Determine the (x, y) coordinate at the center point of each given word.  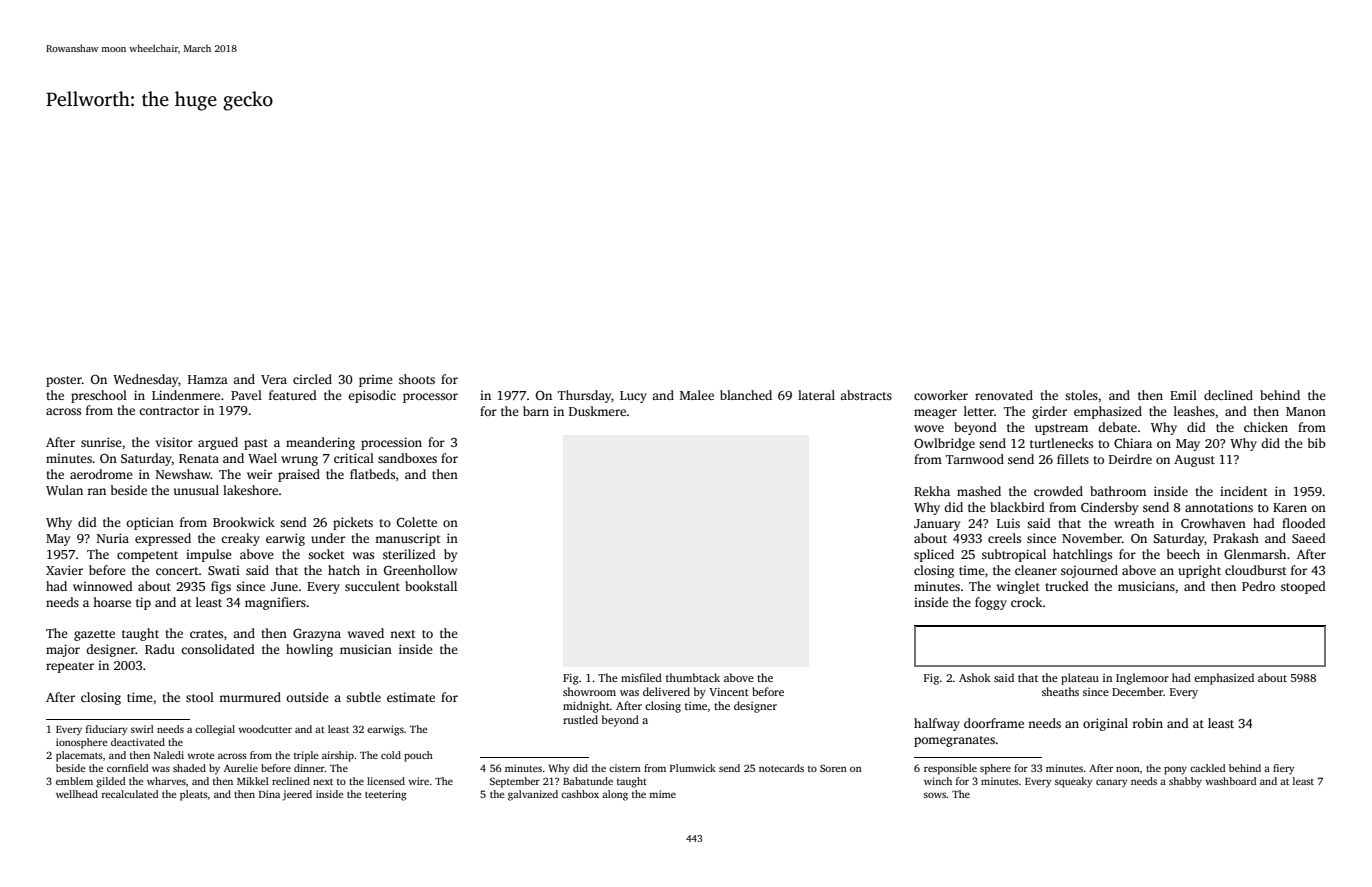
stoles (1081, 395)
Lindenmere (186, 395)
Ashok (975, 677)
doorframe (994, 723)
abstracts (866, 395)
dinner (309, 768)
